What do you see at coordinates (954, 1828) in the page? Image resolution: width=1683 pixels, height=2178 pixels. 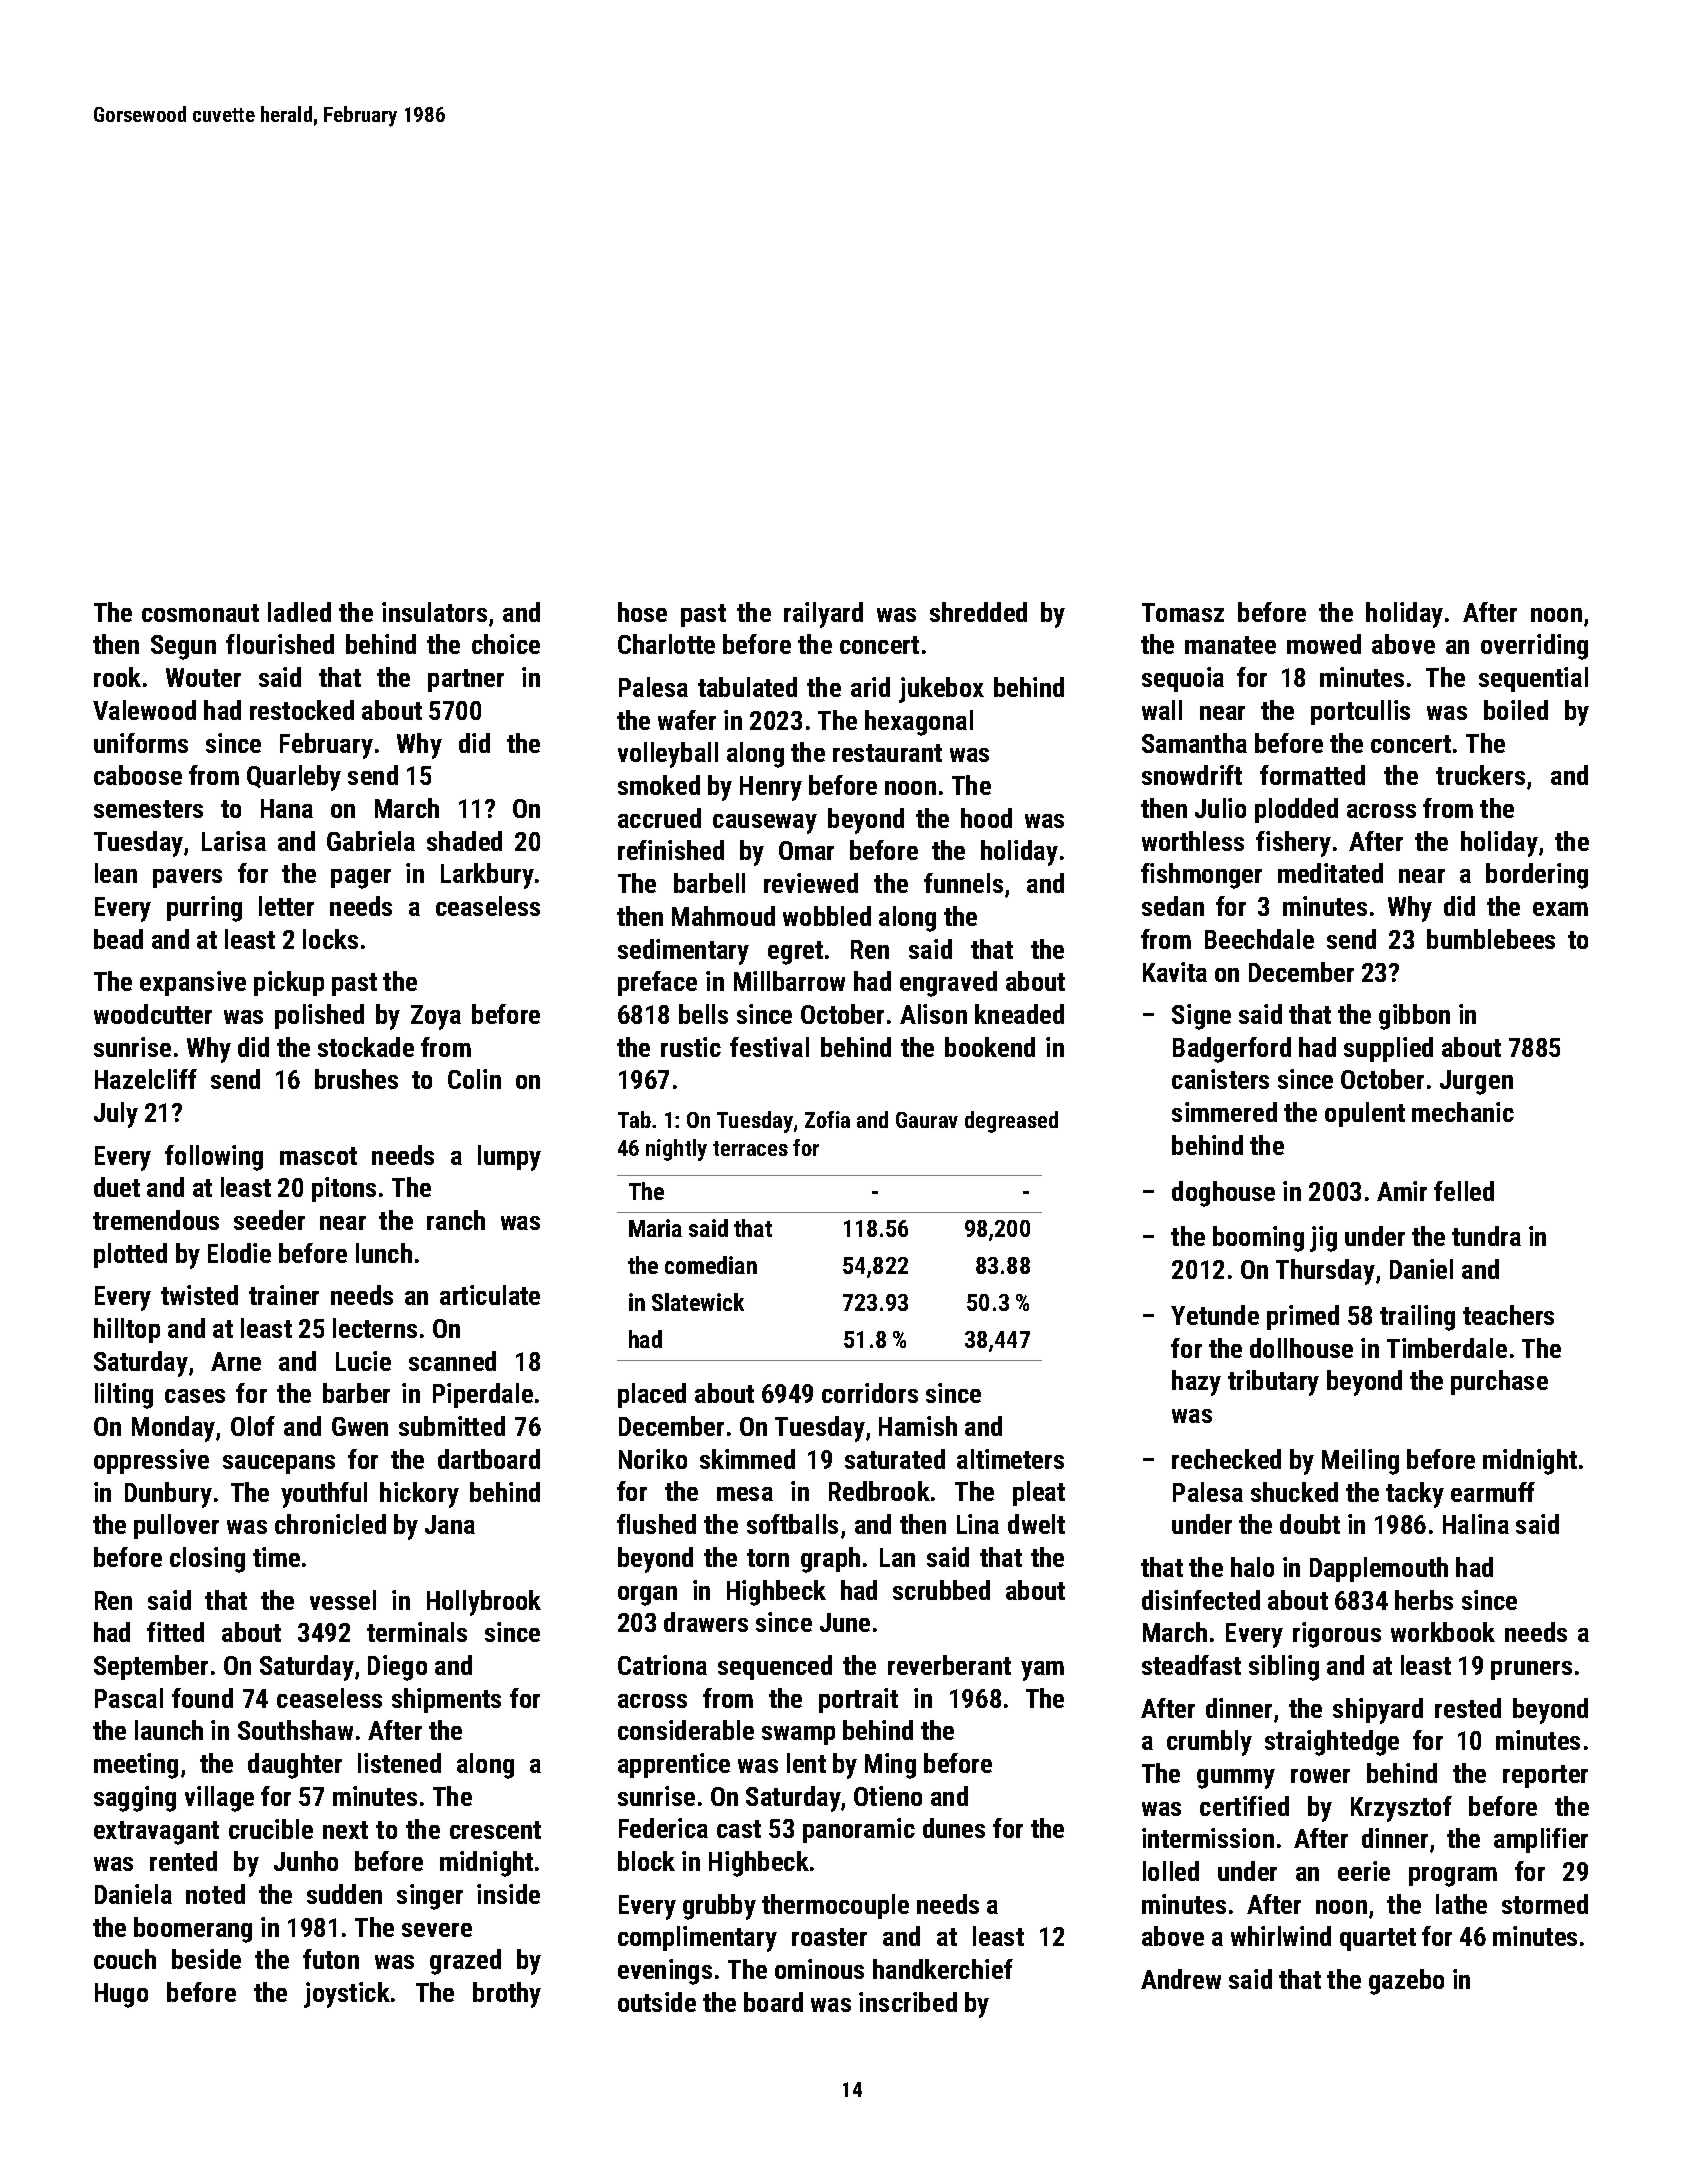 I see `dunes` at bounding box center [954, 1828].
